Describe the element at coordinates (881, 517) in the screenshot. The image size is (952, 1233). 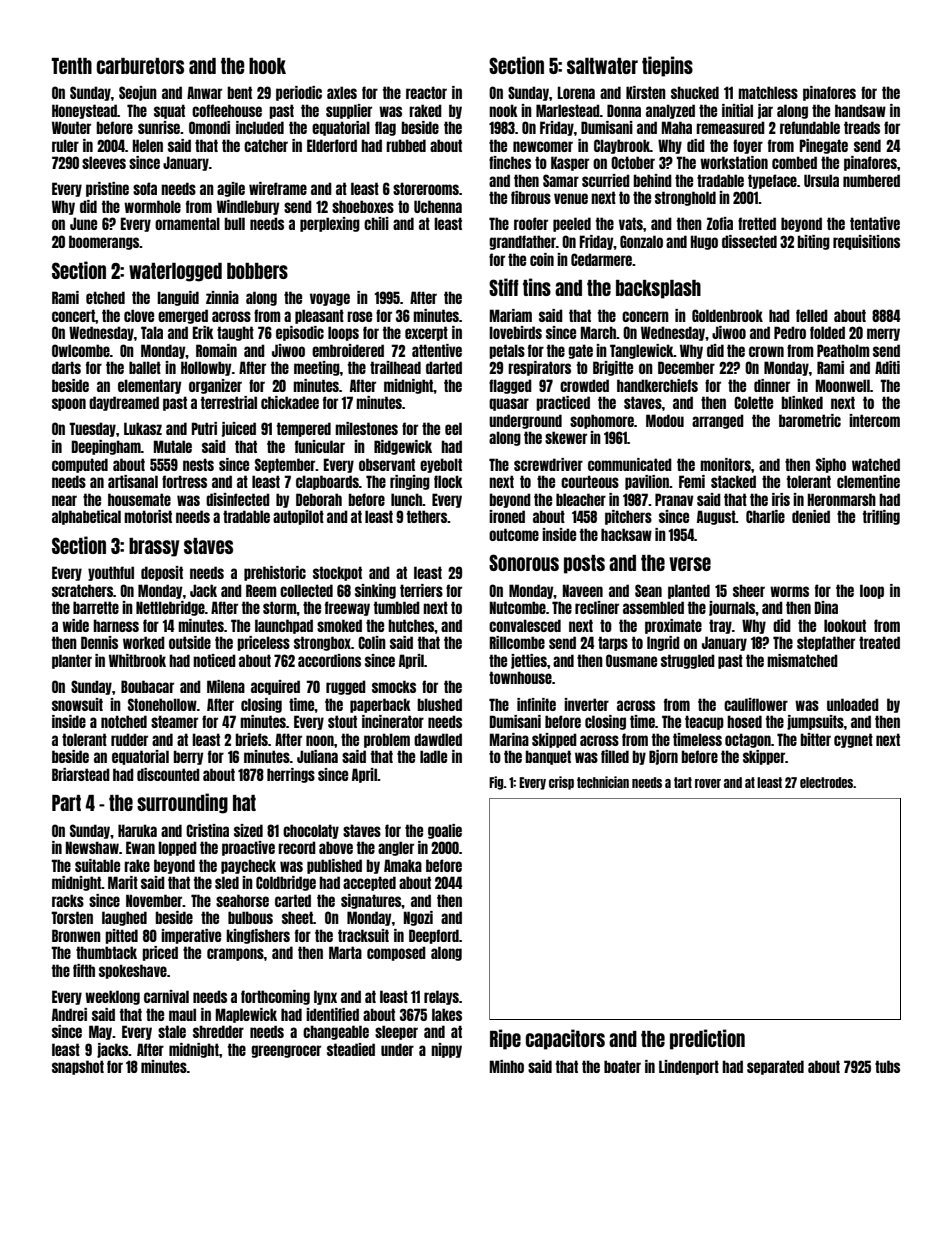
I see `trifling` at that location.
